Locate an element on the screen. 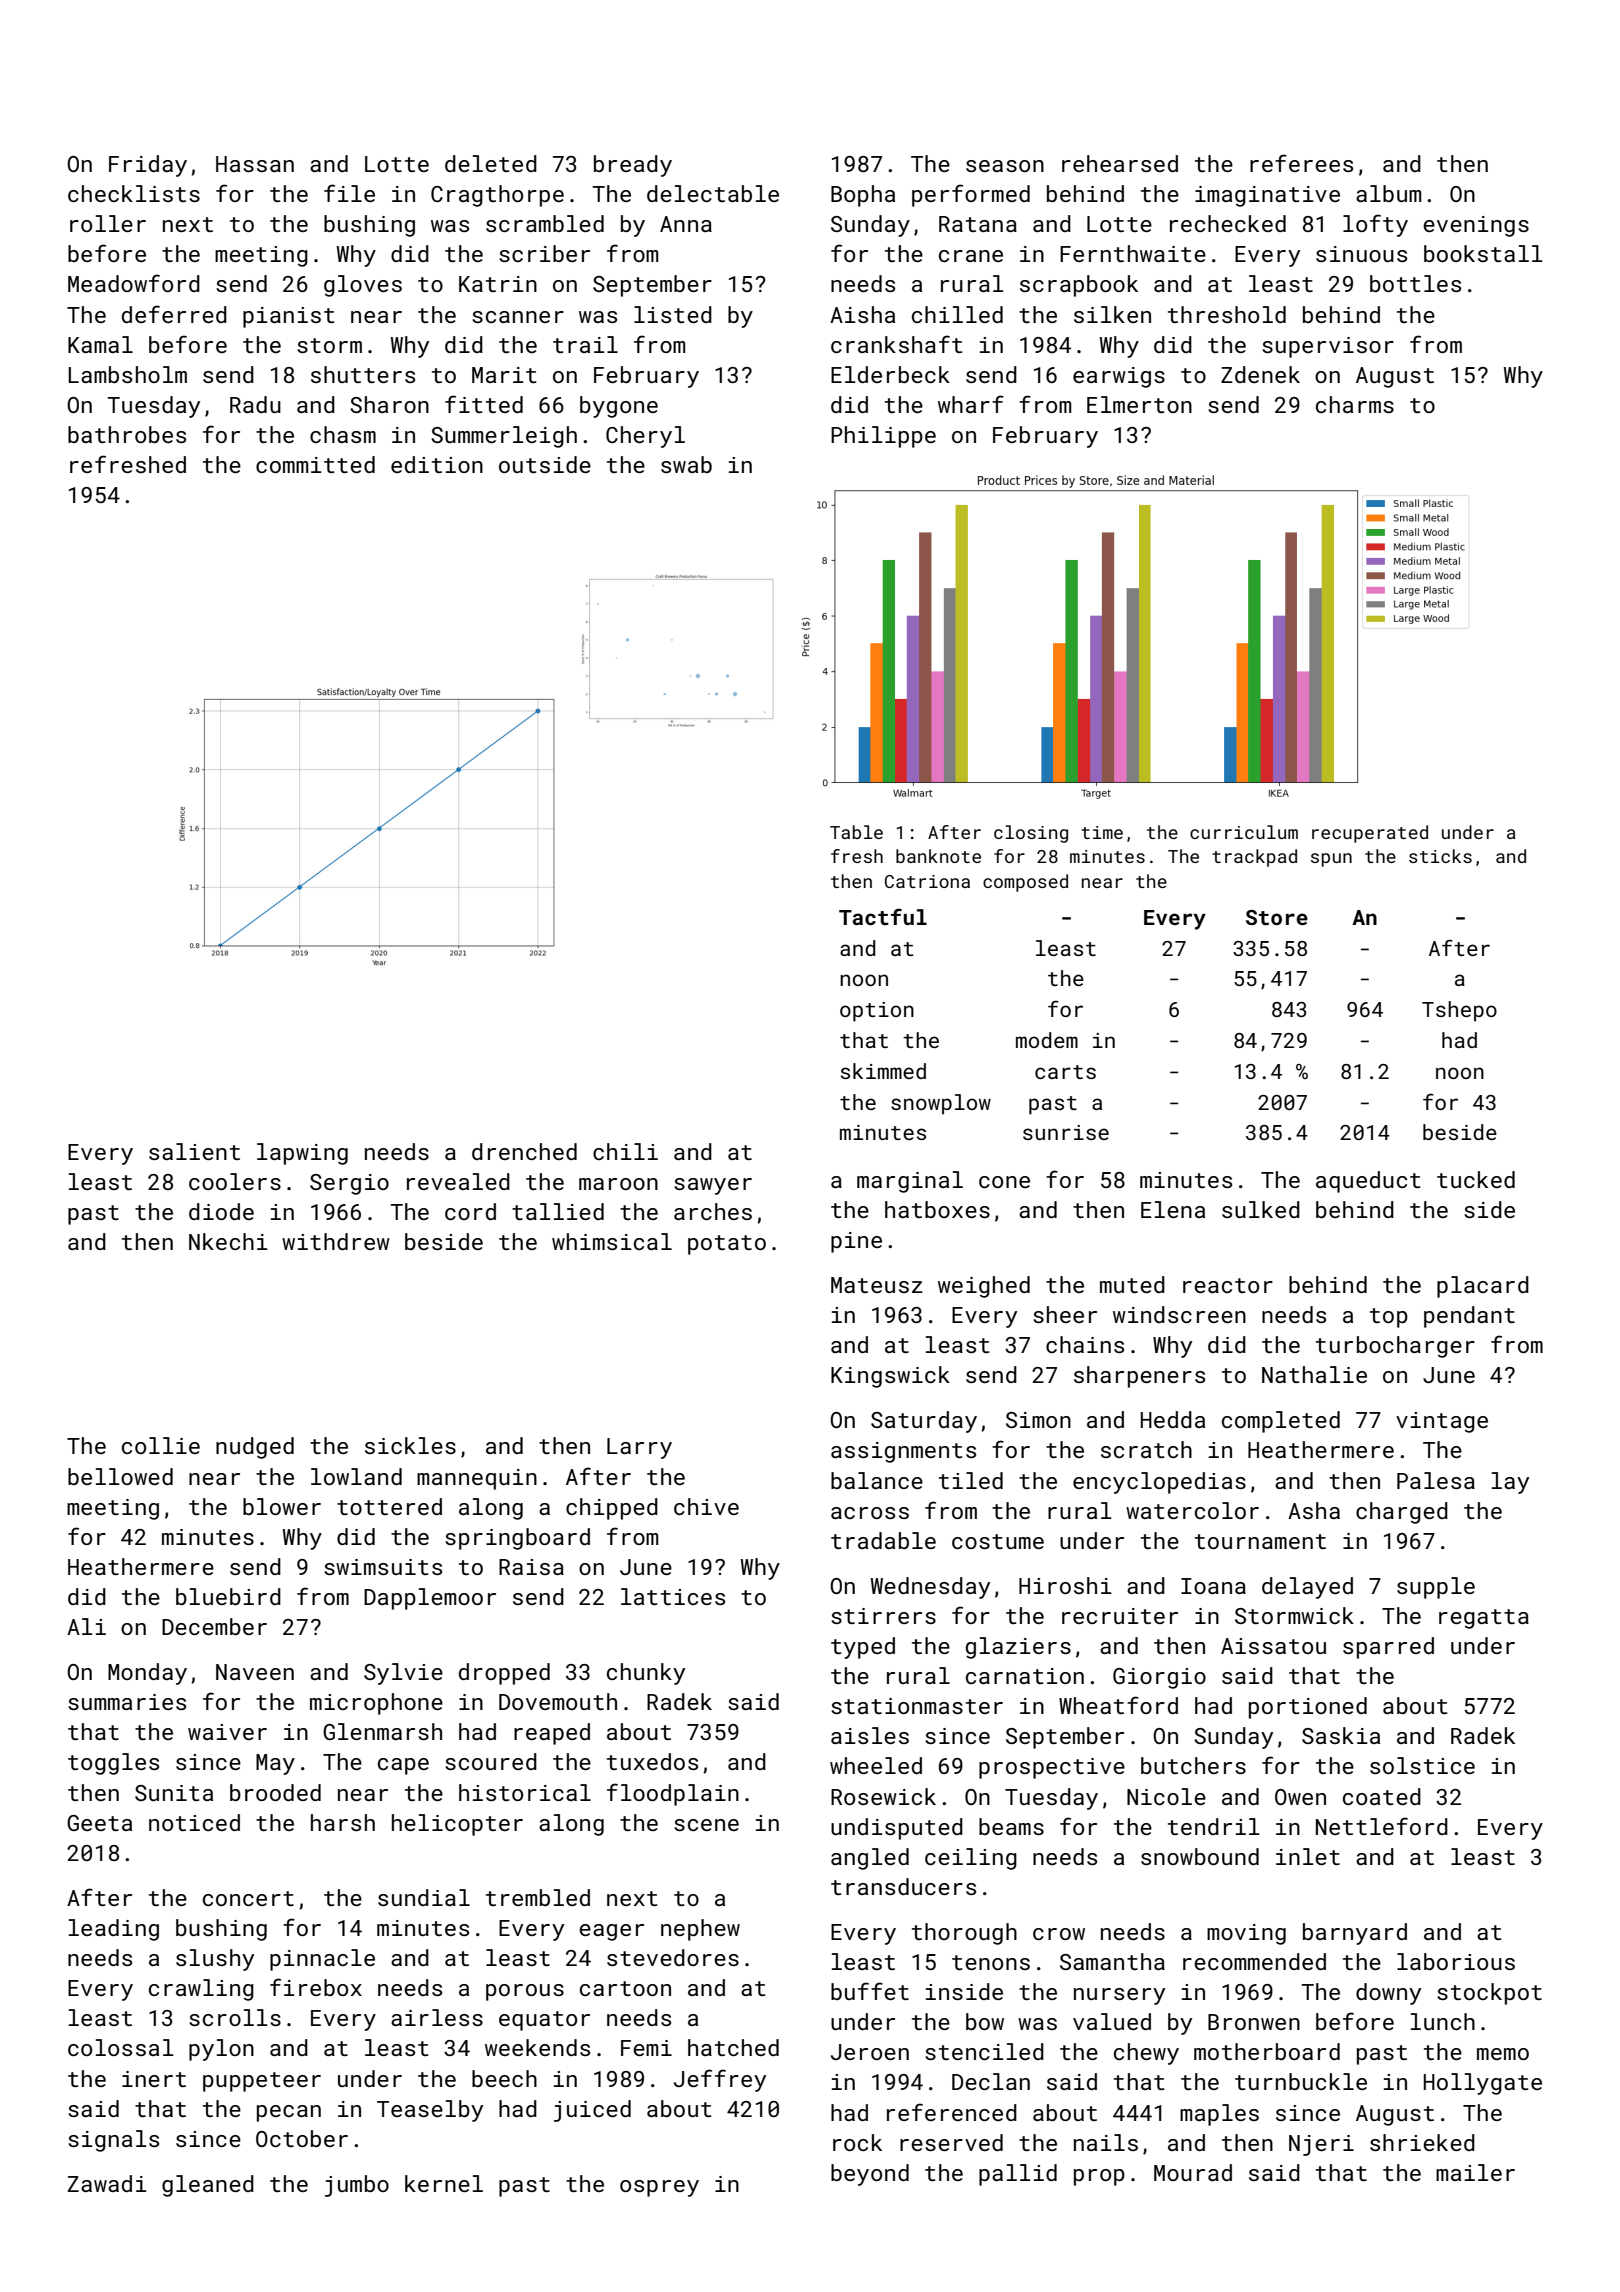  trackpad is located at coordinates (1254, 858).
